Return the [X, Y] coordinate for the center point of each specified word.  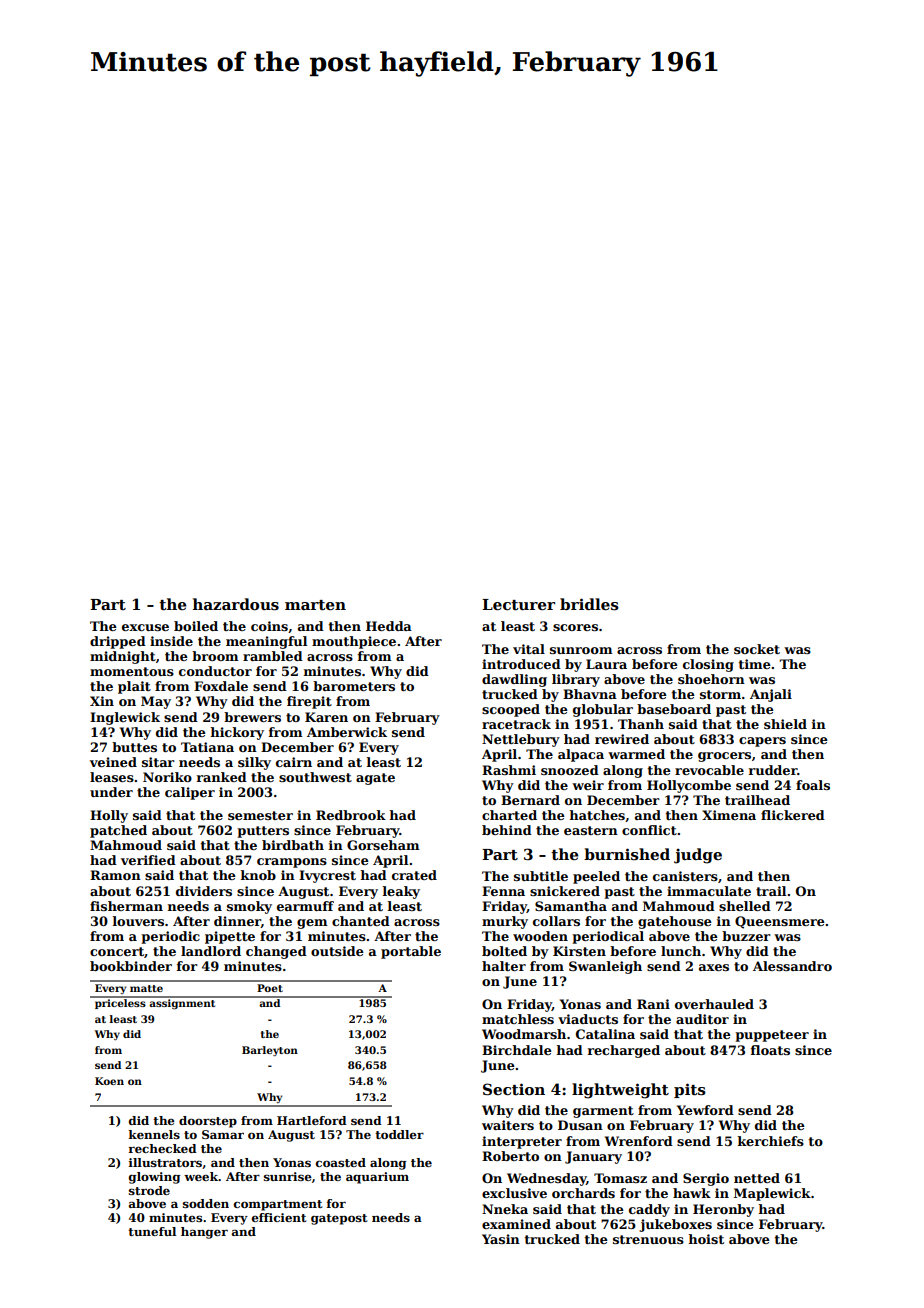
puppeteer [772, 1036]
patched [118, 831]
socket [757, 649]
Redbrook [351, 815]
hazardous [236, 604]
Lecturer [518, 605]
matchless [518, 1019]
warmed [636, 754]
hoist [706, 1239]
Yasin [501, 1239]
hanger [204, 1233]
